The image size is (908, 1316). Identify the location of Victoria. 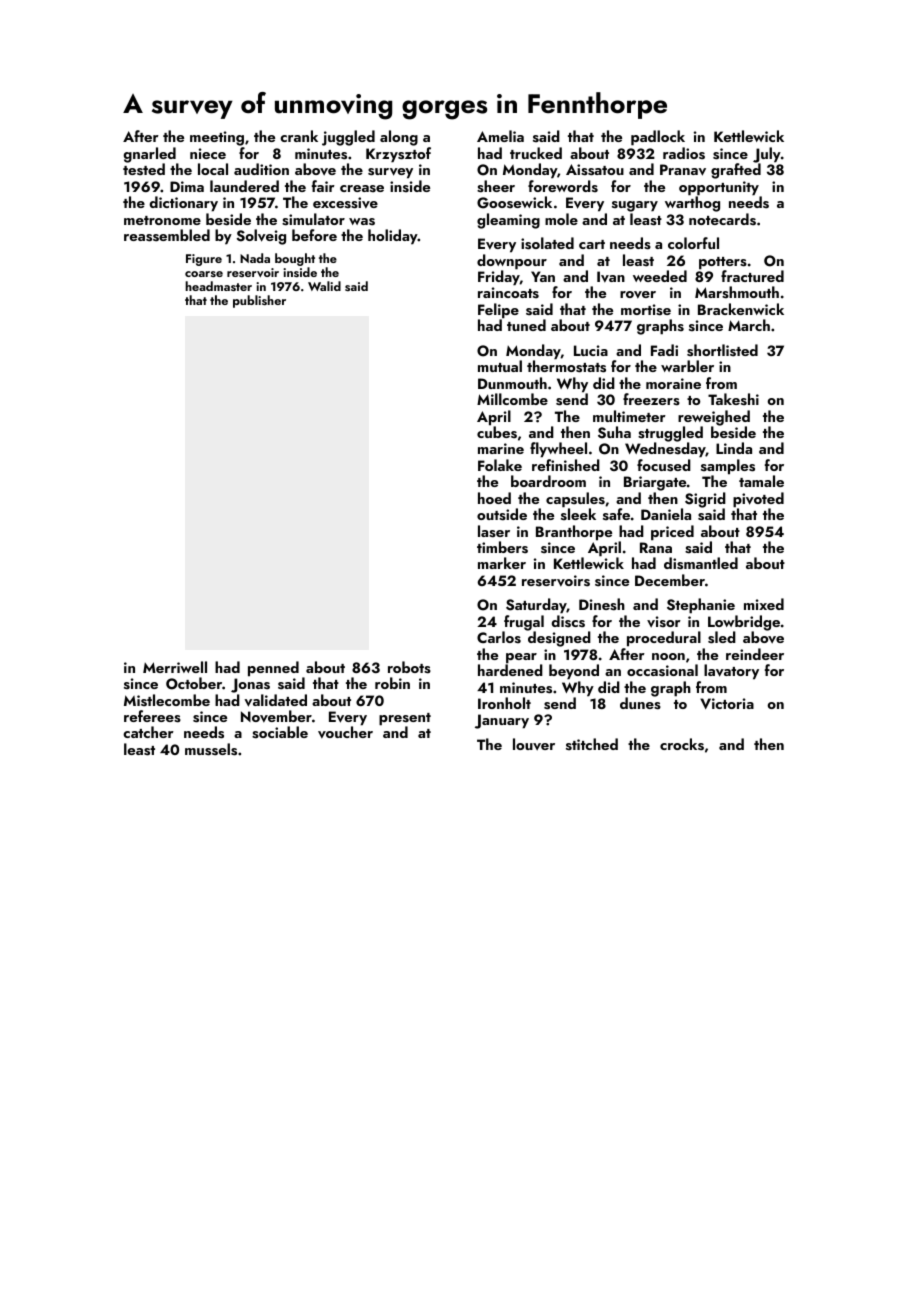
(727, 703).
